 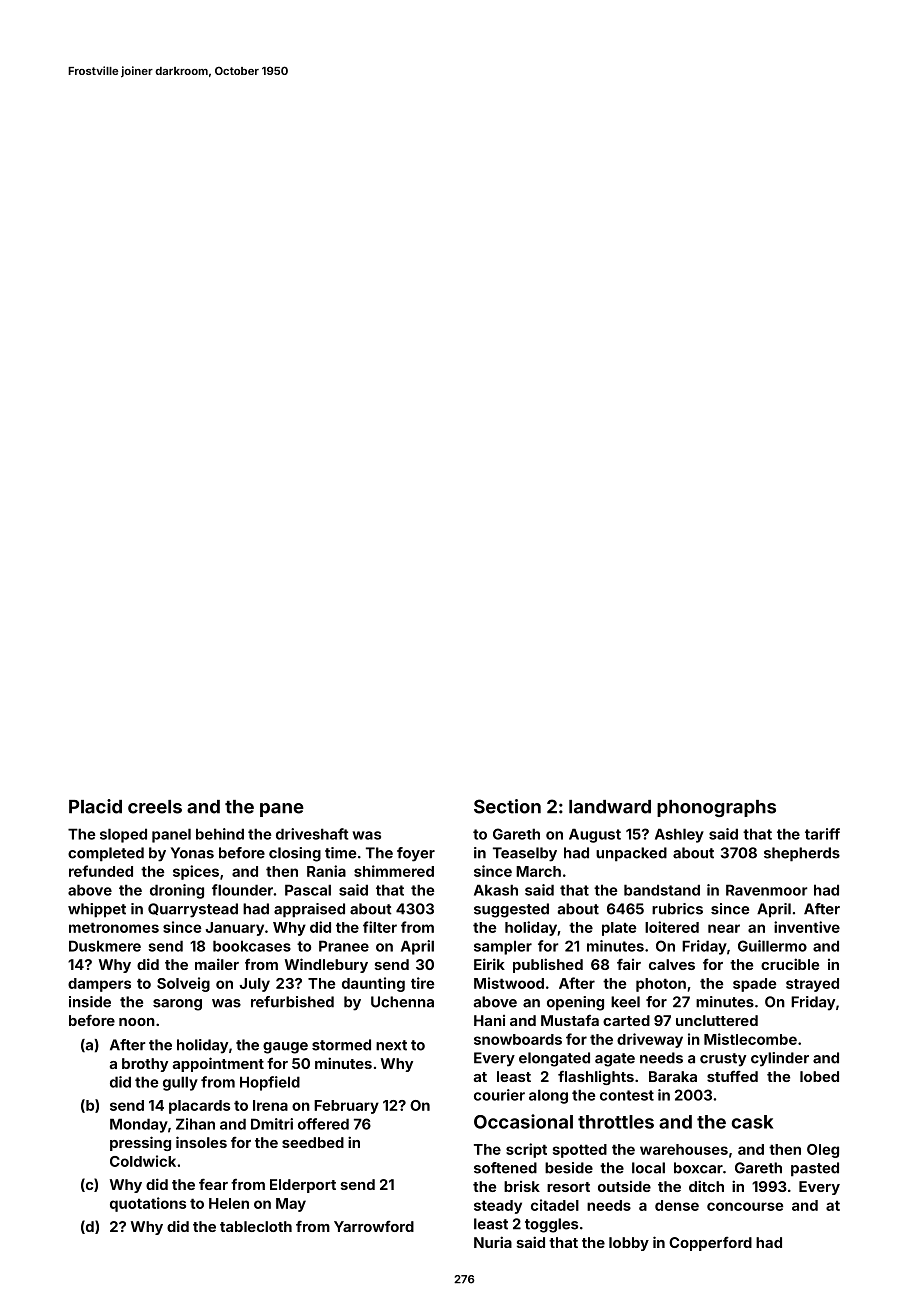 I want to click on quotations, so click(x=148, y=1204).
